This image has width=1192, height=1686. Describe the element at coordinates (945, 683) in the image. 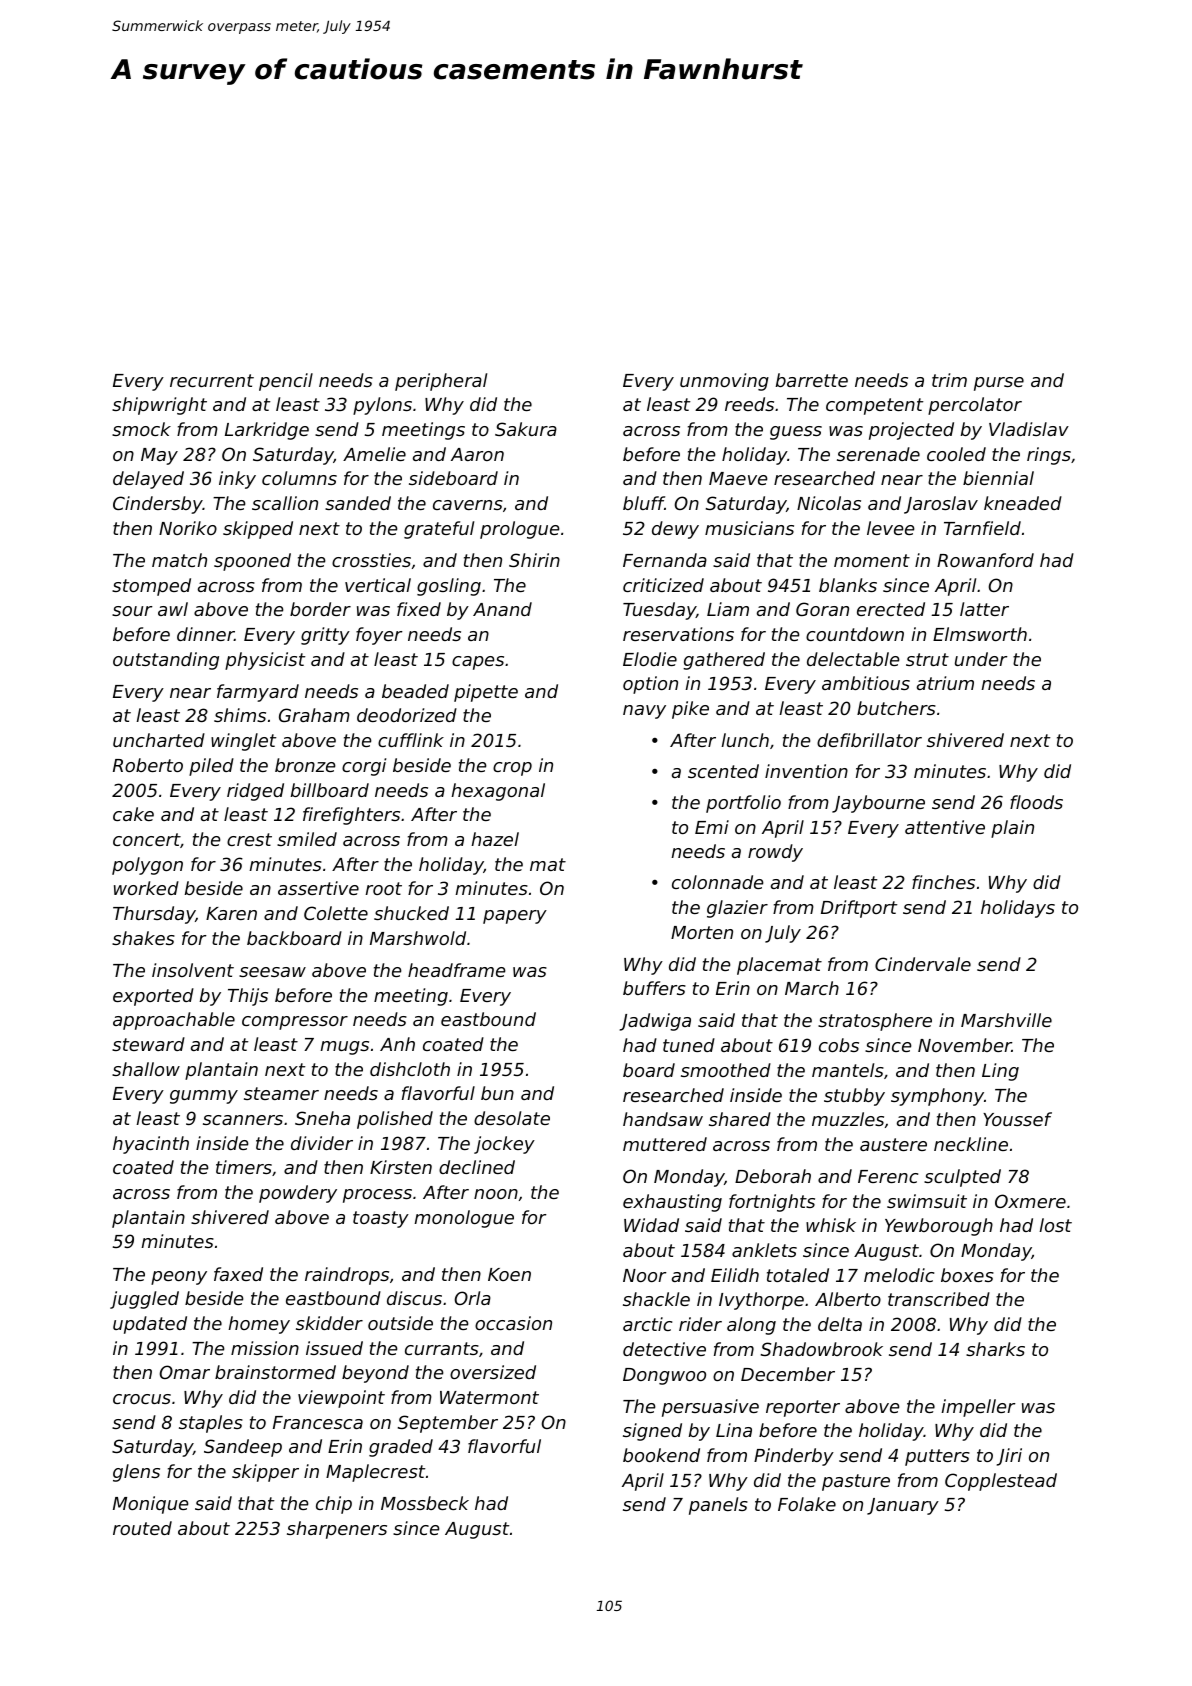

I see `atrium` at that location.
